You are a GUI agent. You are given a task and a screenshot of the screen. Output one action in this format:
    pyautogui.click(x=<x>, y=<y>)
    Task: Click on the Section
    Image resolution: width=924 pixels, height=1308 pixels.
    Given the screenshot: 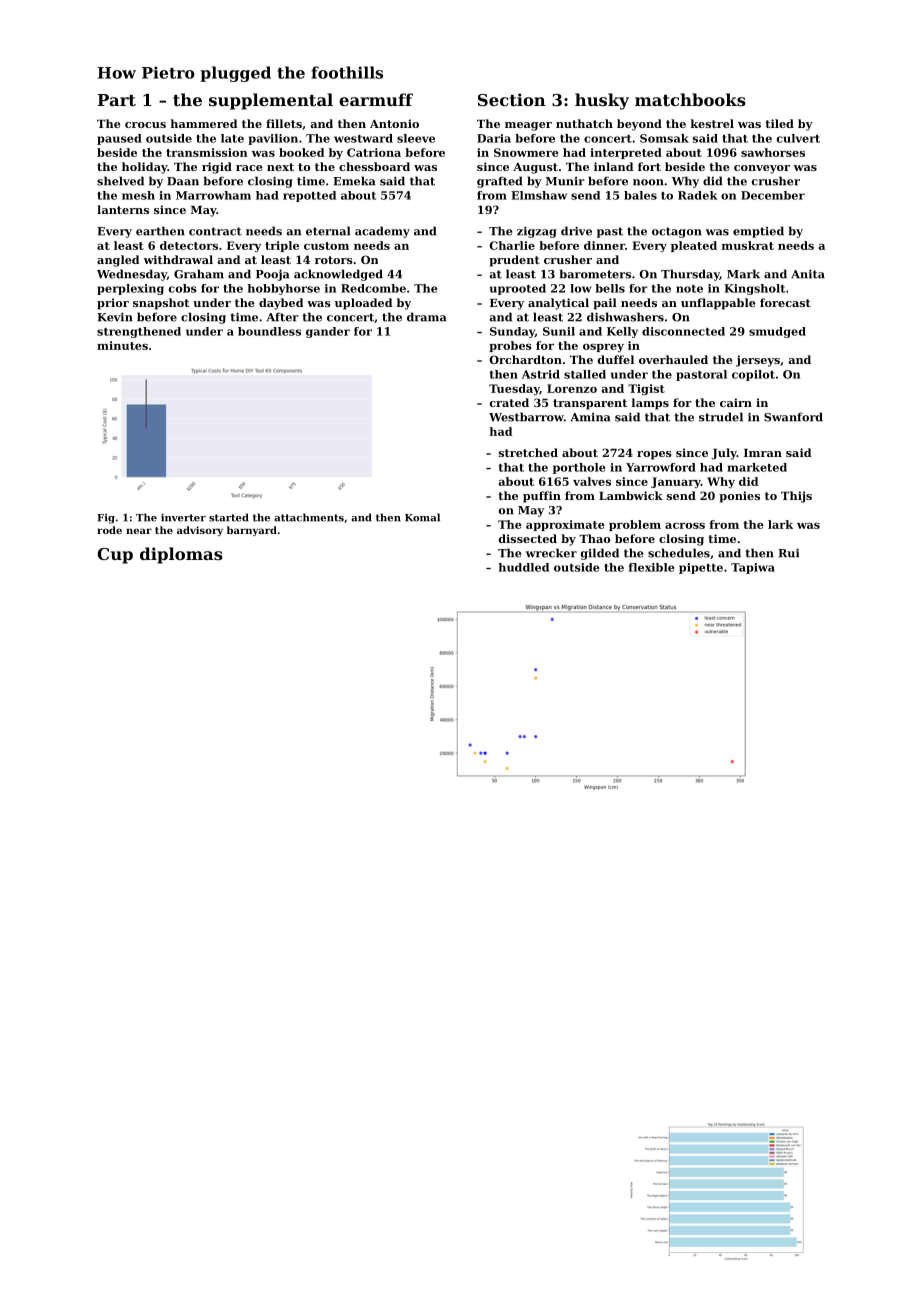 What is the action you would take?
    pyautogui.click(x=512, y=99)
